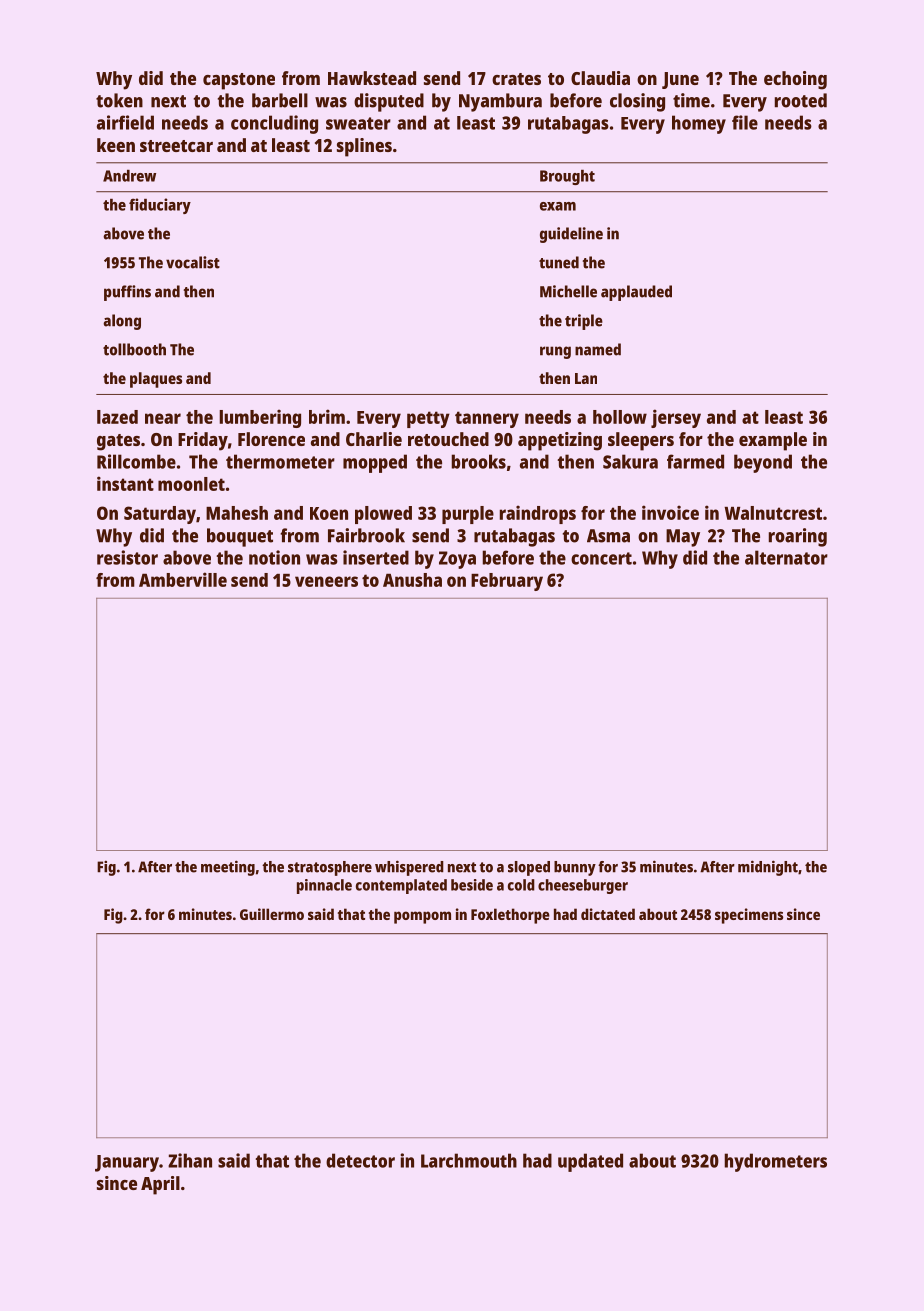 The image size is (924, 1311). I want to click on Larchmouth, so click(469, 1160).
